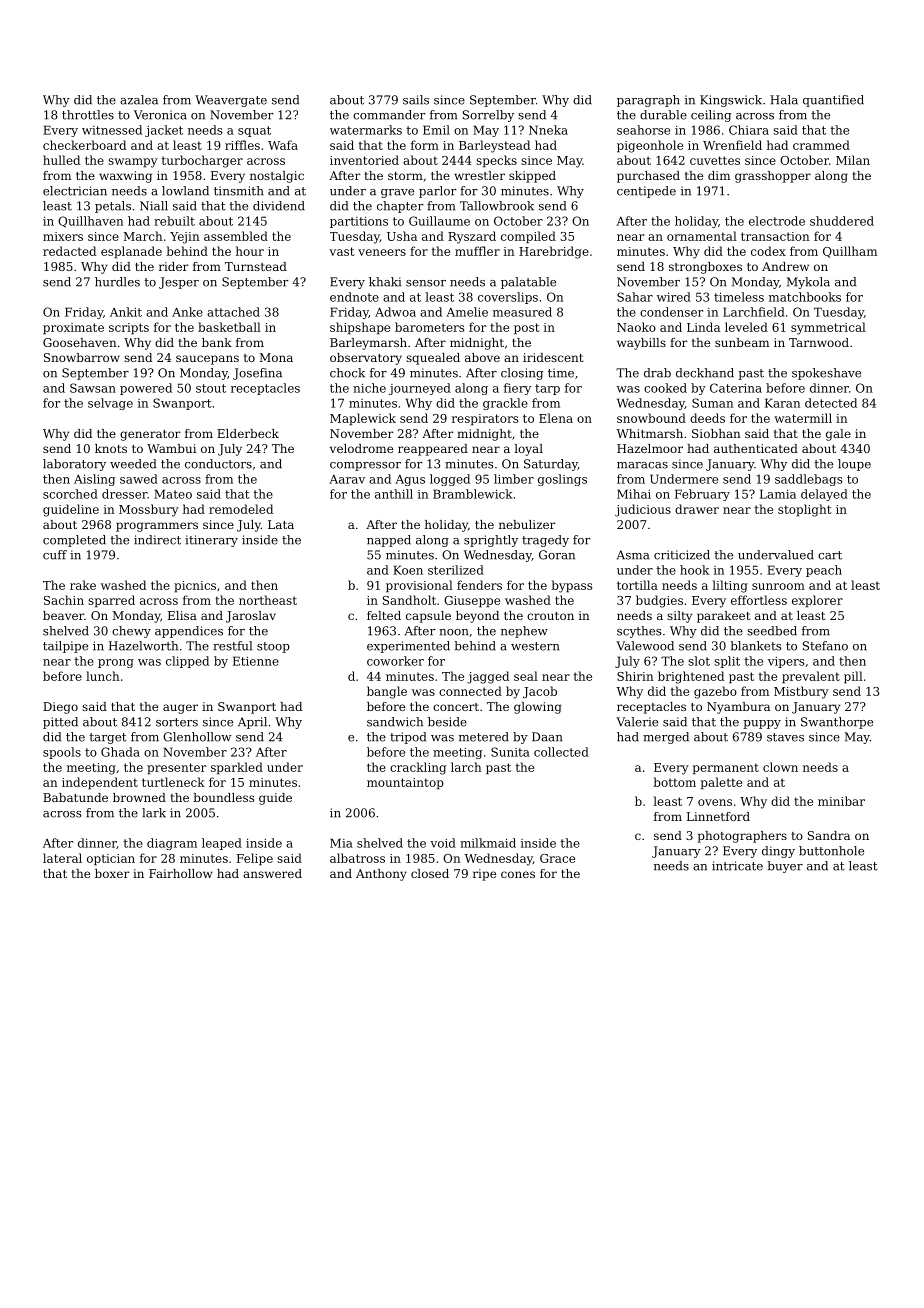 The height and width of the screenshot is (1308, 924). I want to click on intricate, so click(737, 866).
